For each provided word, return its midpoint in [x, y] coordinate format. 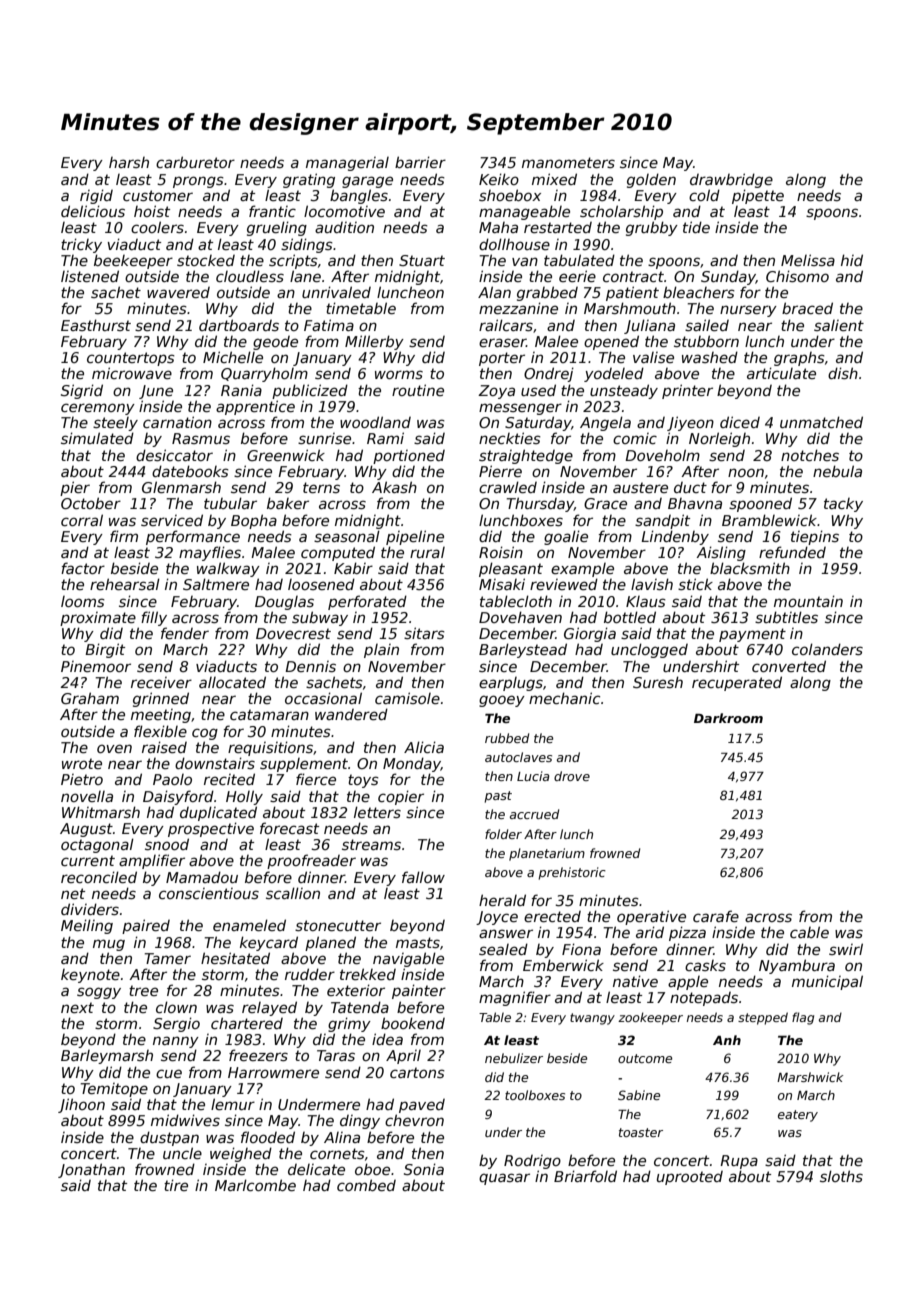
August [86, 830]
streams [371, 844]
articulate [781, 373]
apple [688, 983]
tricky [81, 245]
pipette [758, 196]
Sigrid [82, 391]
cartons [417, 1072]
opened [611, 342]
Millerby [374, 342]
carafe [716, 916]
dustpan [169, 1138]
